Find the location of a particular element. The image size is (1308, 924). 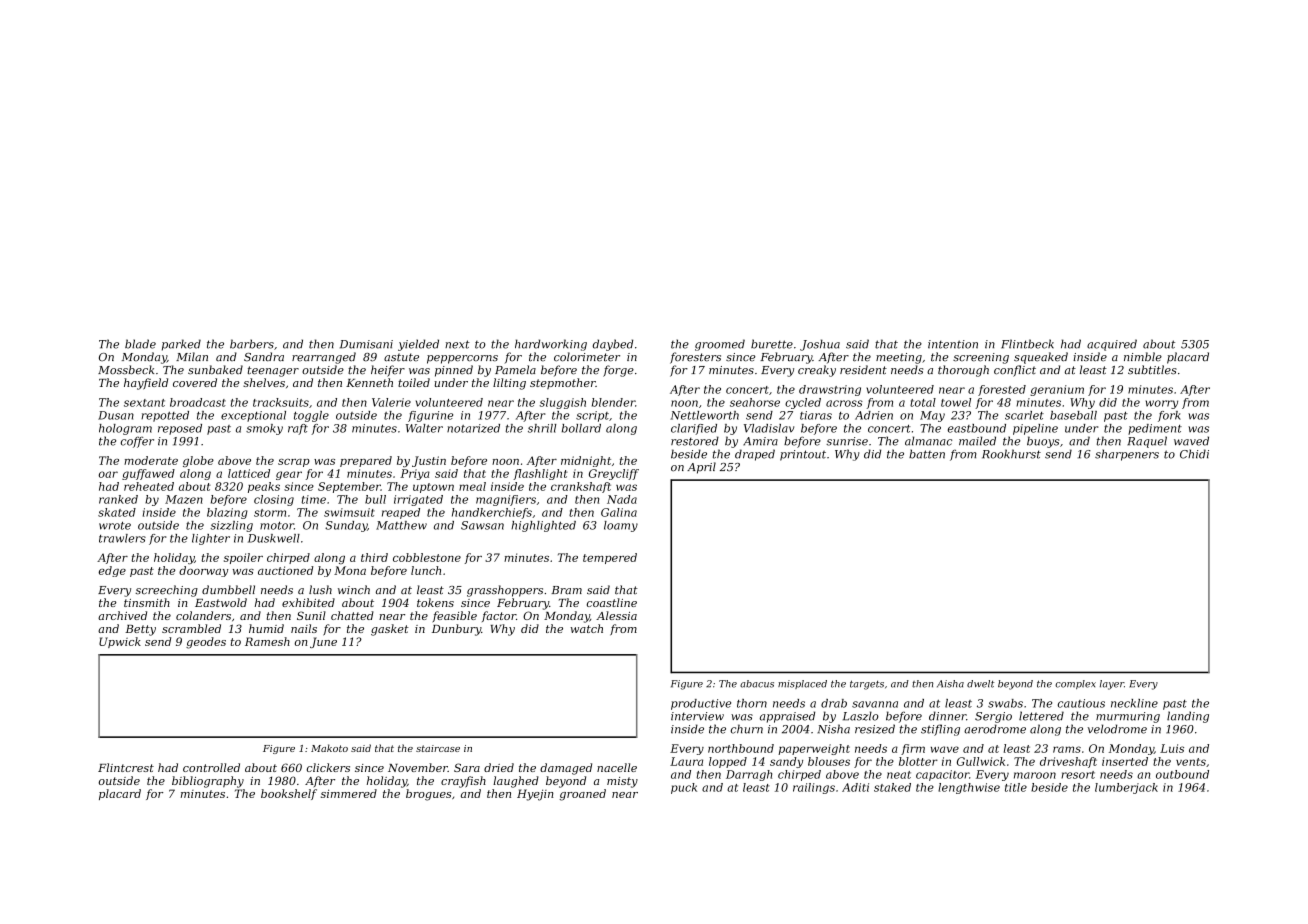

reposed is located at coordinates (180, 429).
